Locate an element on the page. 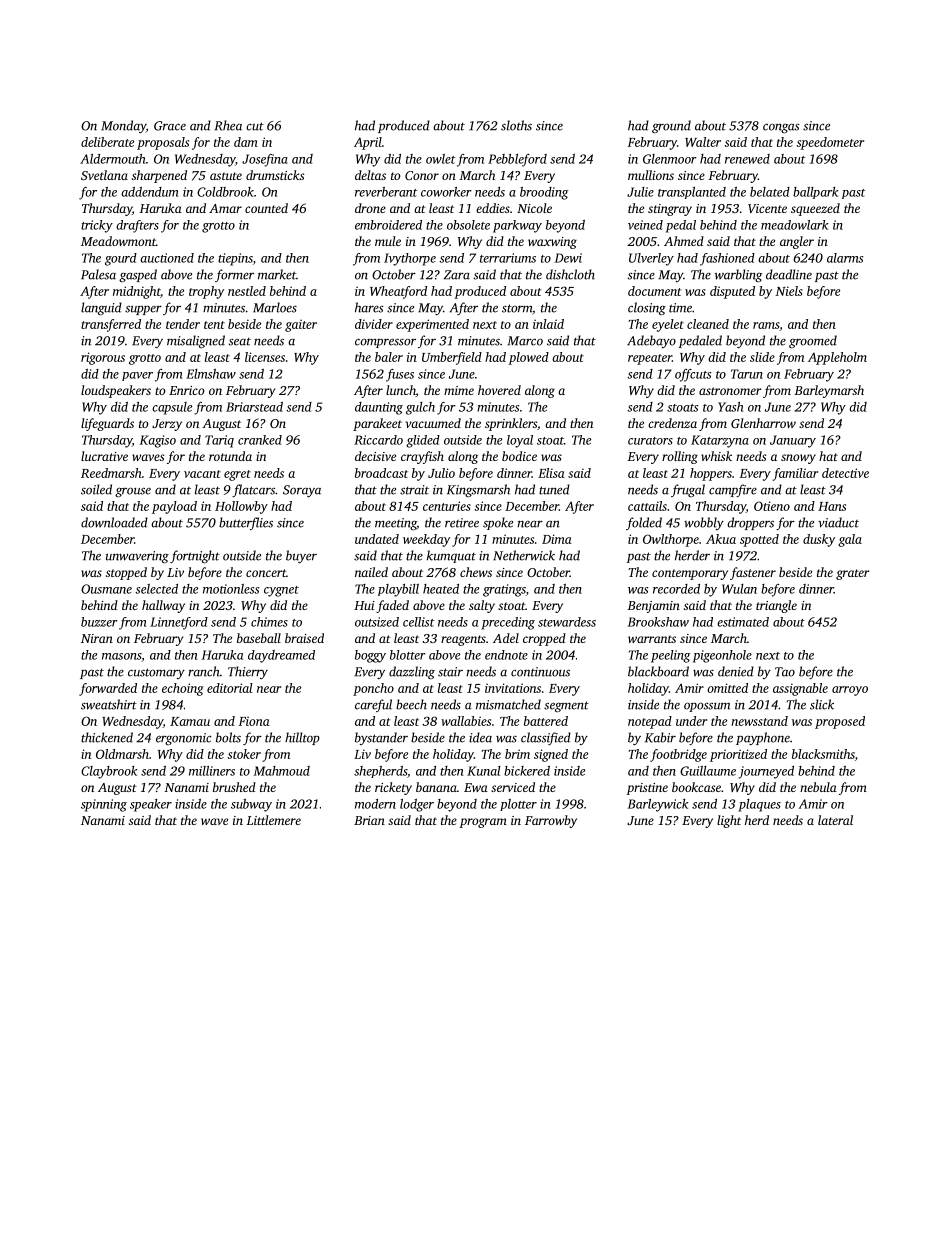  Julio is located at coordinates (441, 473).
